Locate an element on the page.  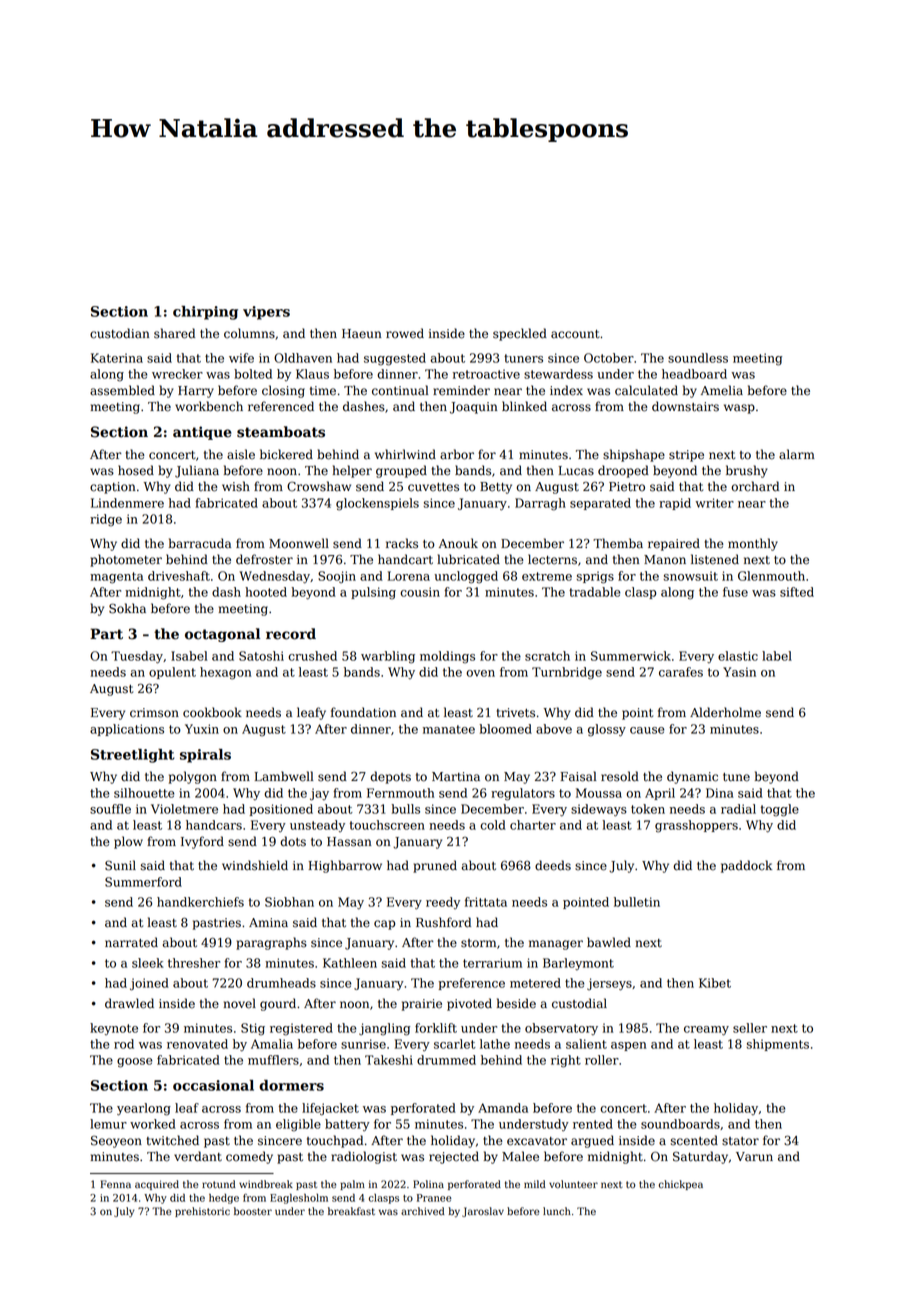
April is located at coordinates (660, 794).
